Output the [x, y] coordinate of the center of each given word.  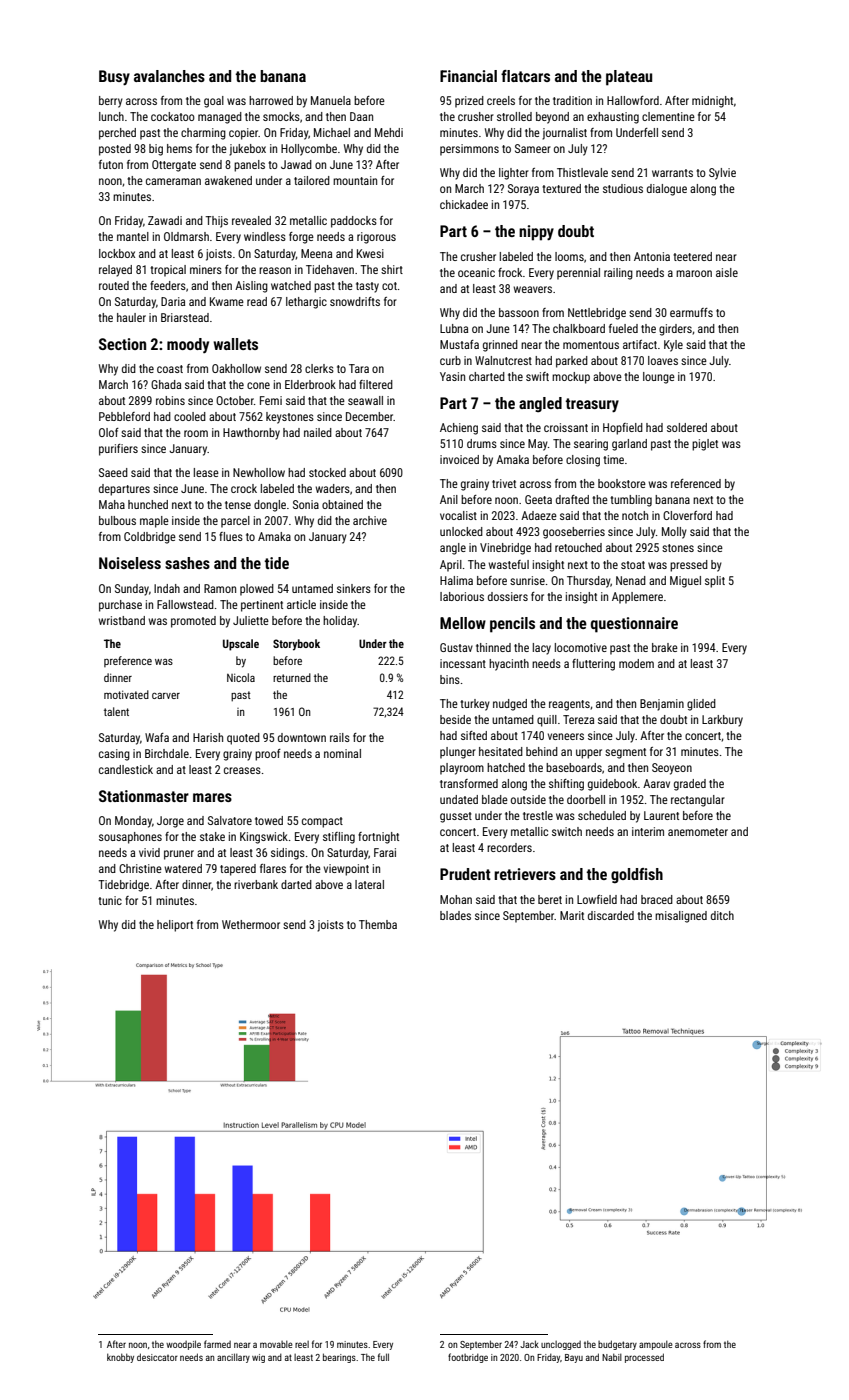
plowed [257, 590]
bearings [339, 1358]
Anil [449, 499]
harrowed [271, 100]
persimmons [469, 150]
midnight [712, 102]
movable [276, 1344]
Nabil [612, 1357]
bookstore [622, 483]
